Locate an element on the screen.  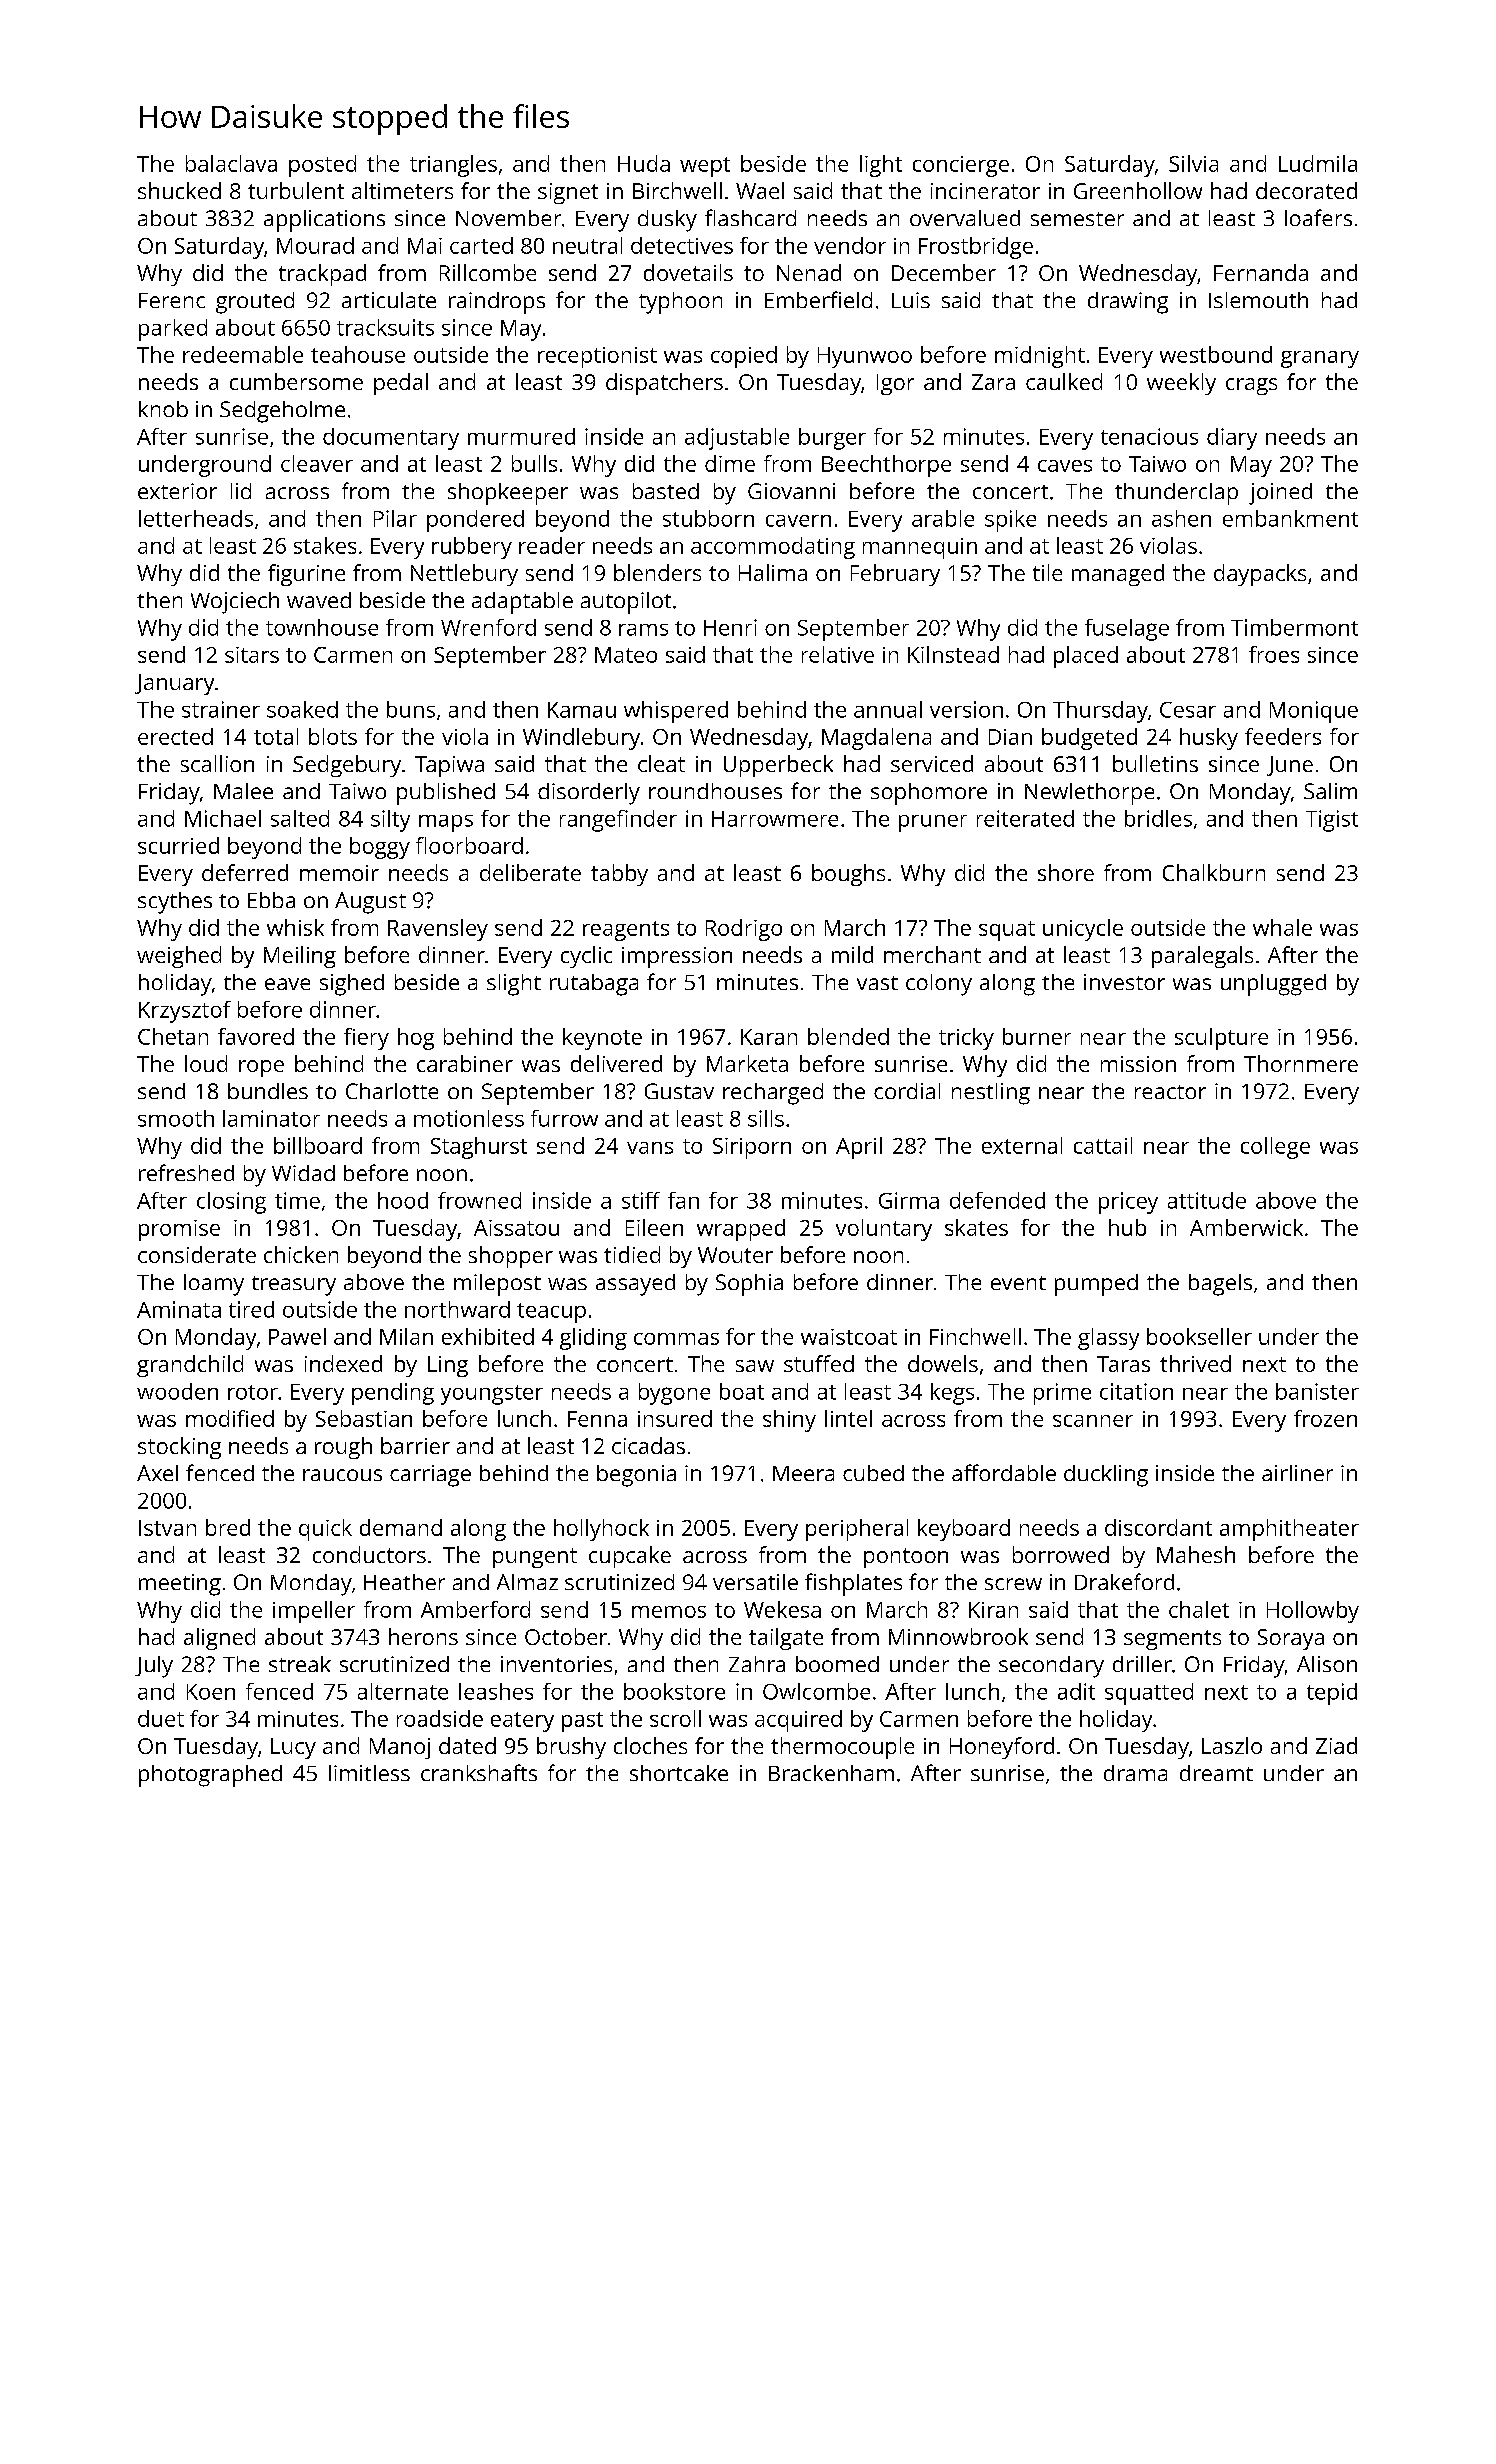
Mourad is located at coordinates (315, 245).
